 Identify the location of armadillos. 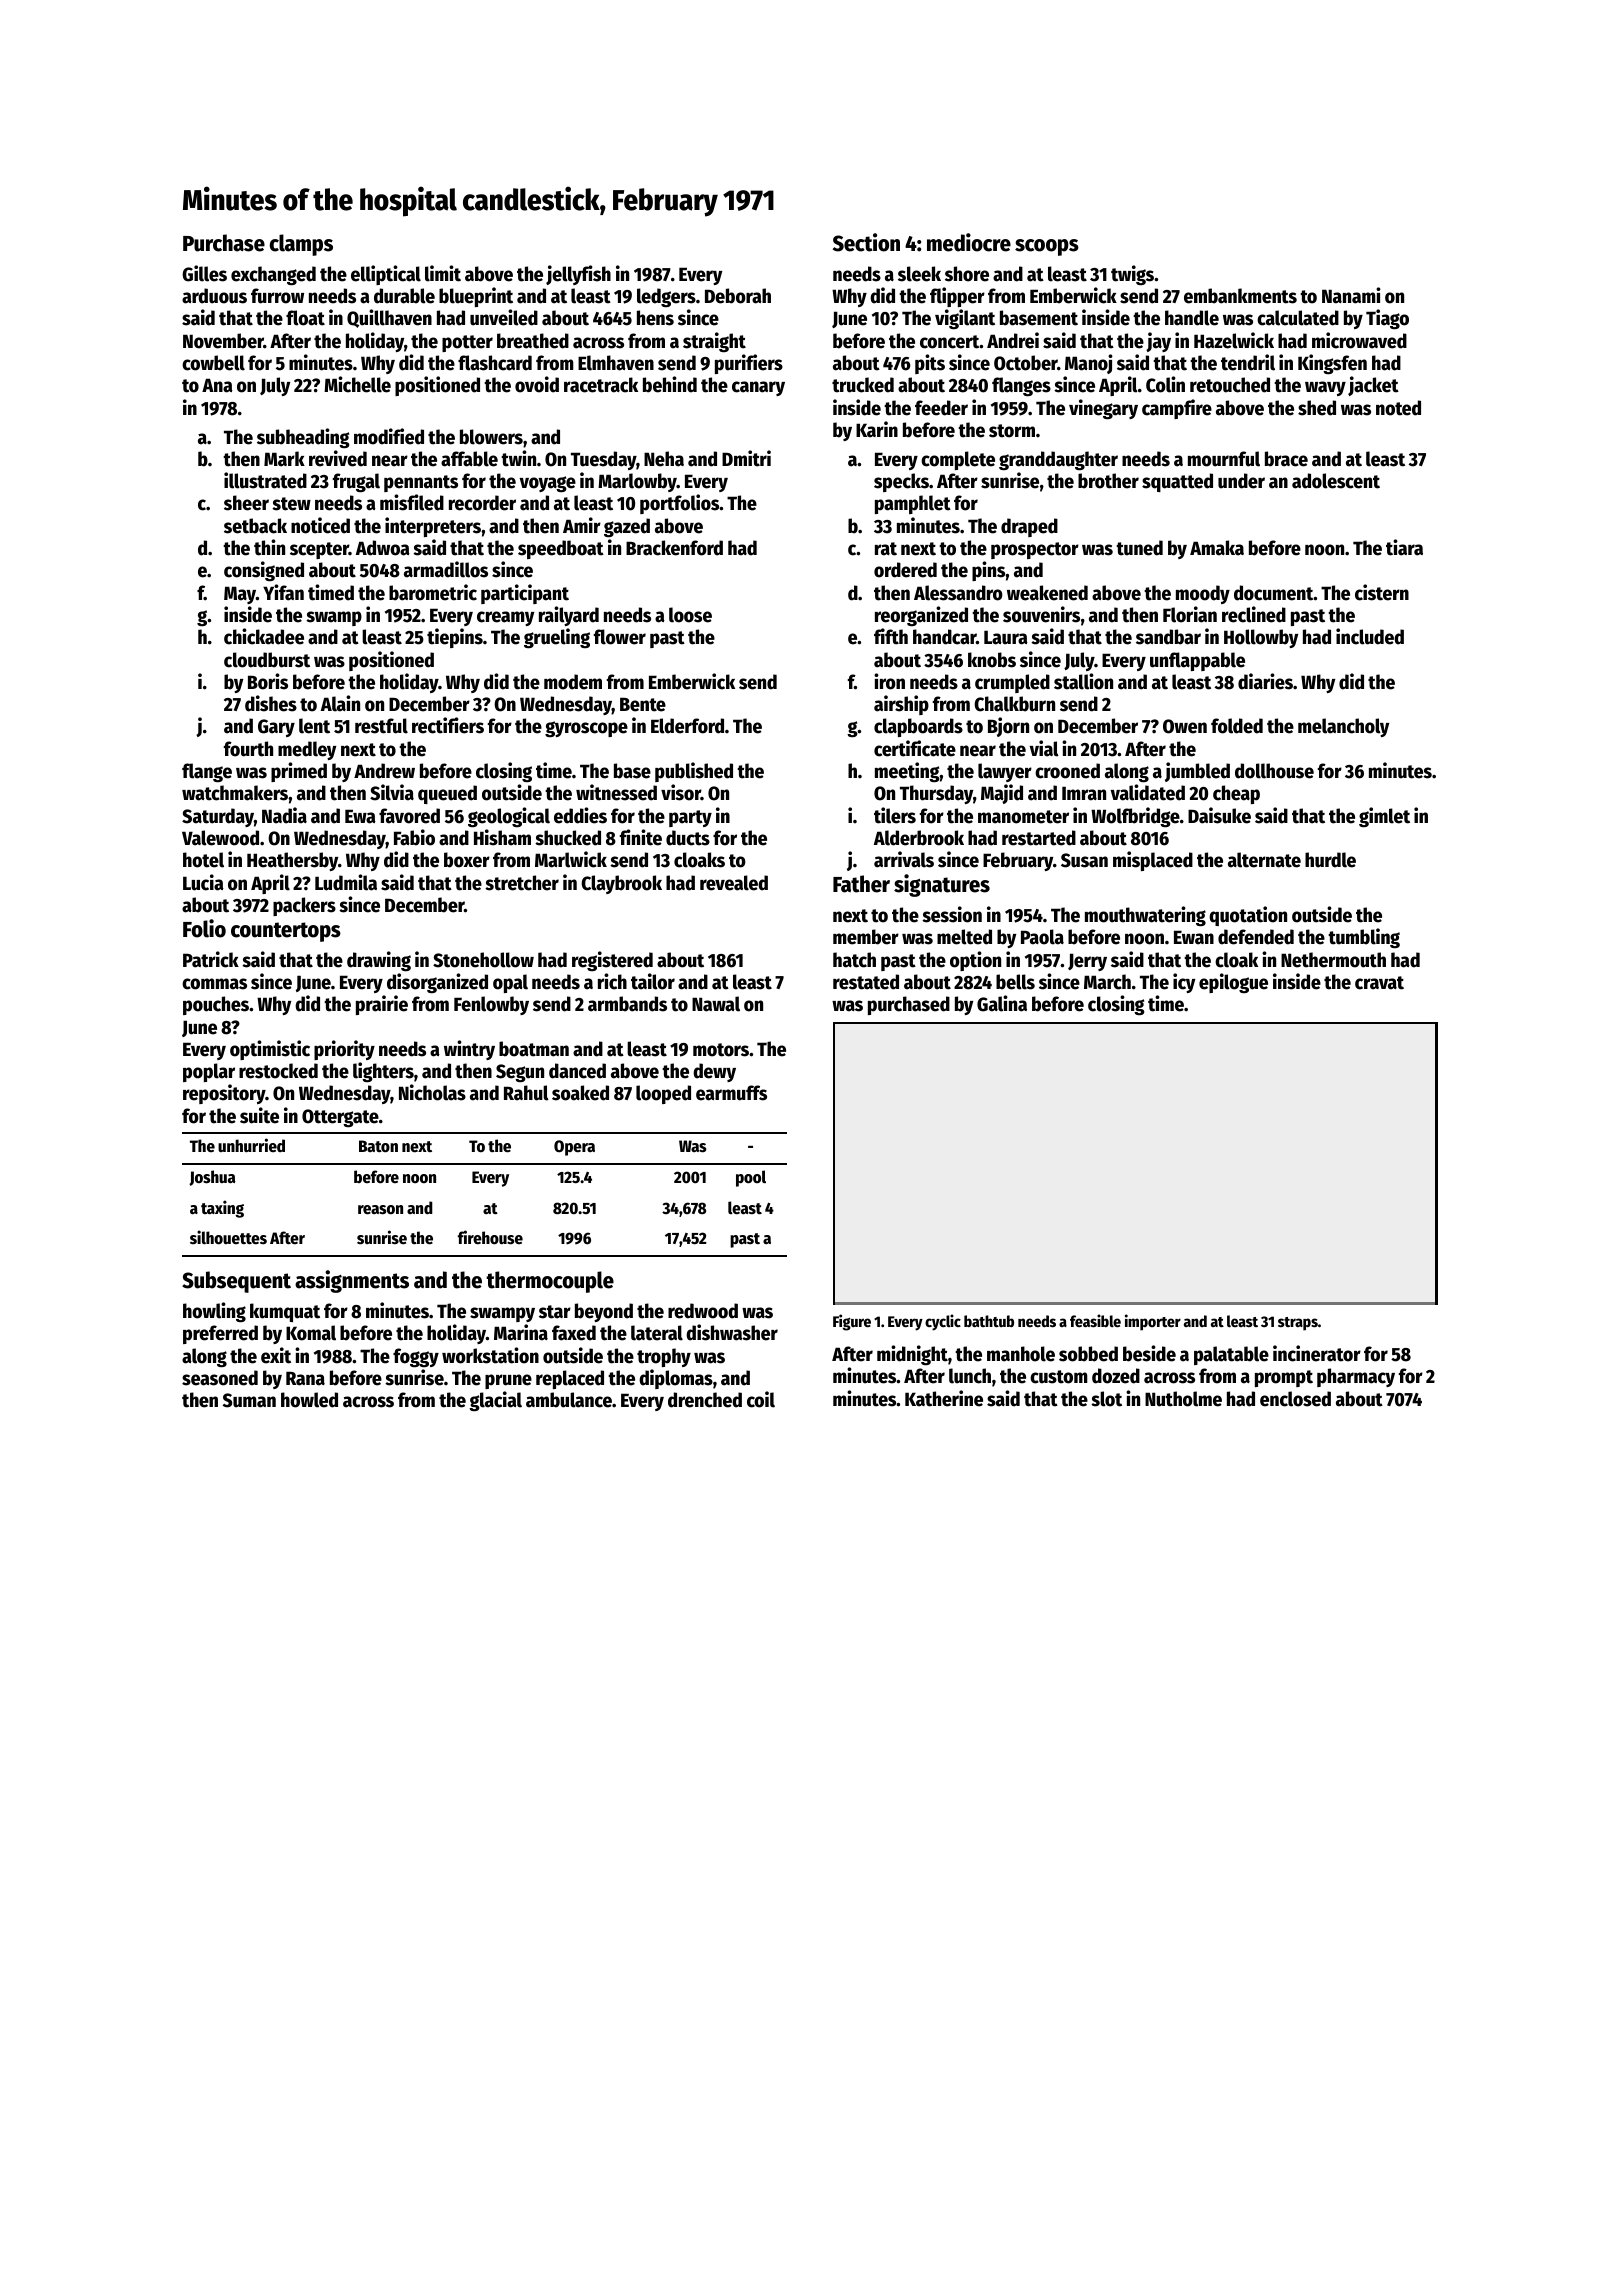
(446, 569).
